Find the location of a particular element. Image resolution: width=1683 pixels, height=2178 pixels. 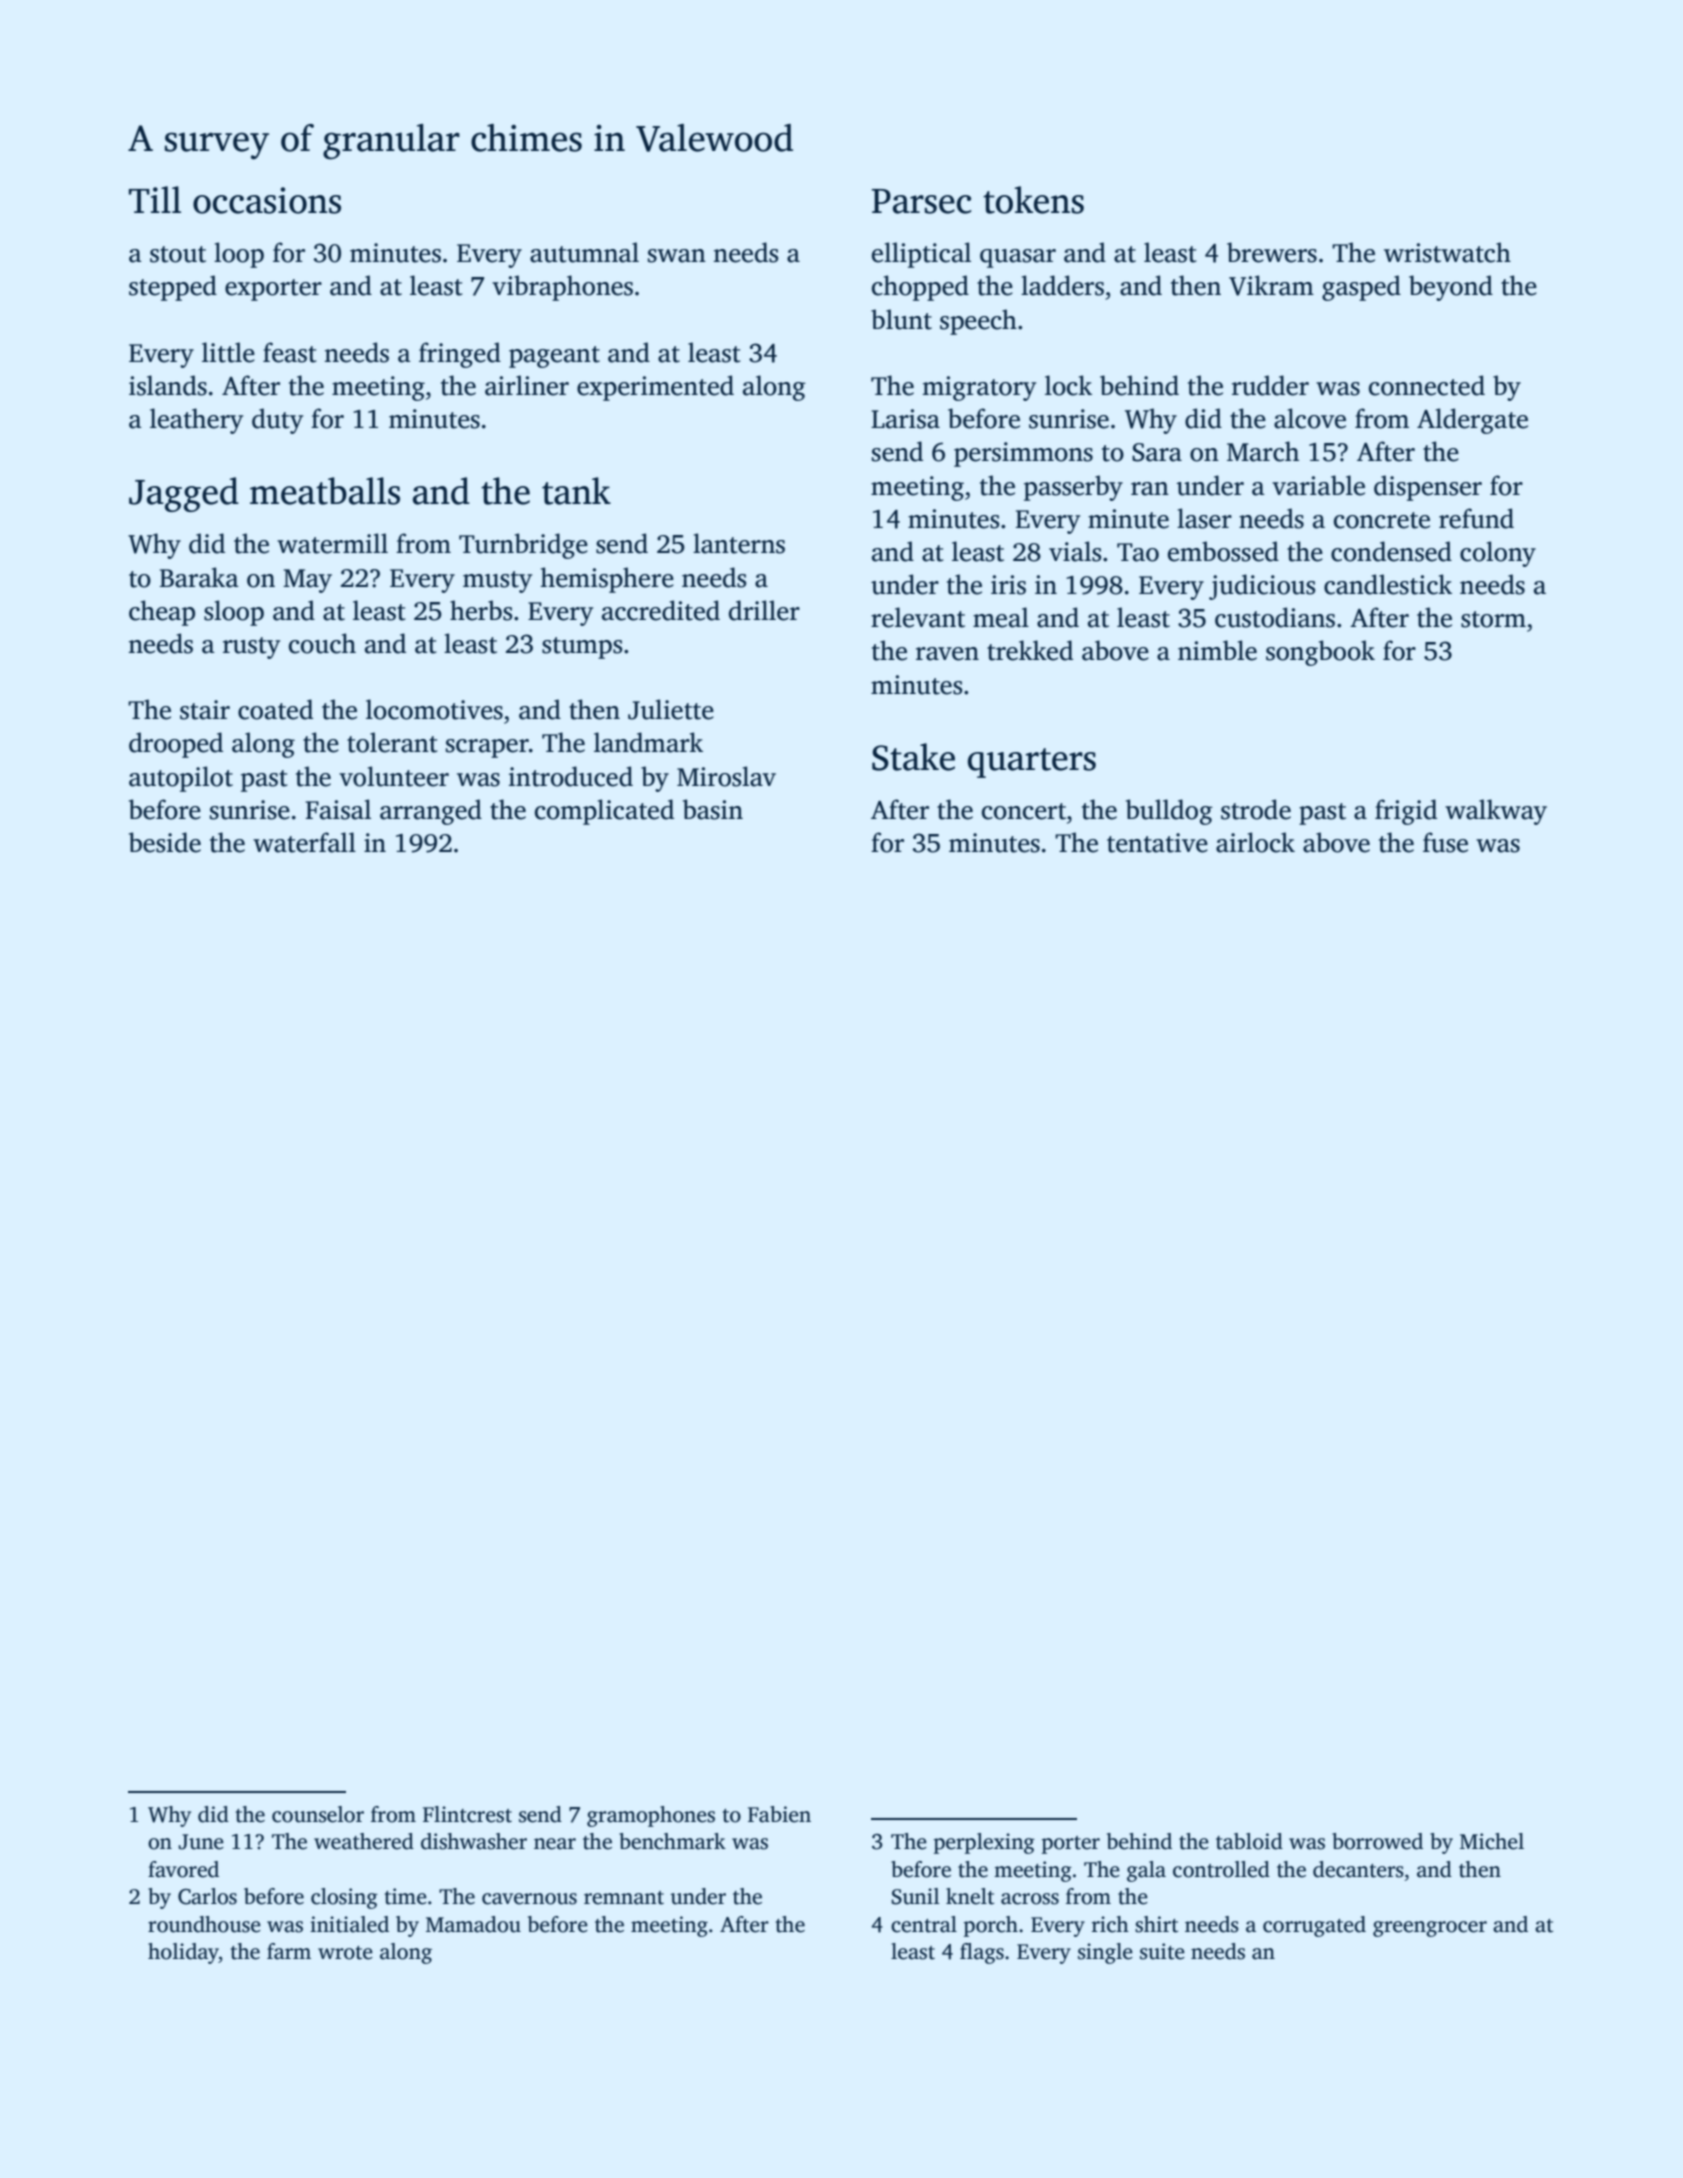

leathery is located at coordinates (196, 421).
